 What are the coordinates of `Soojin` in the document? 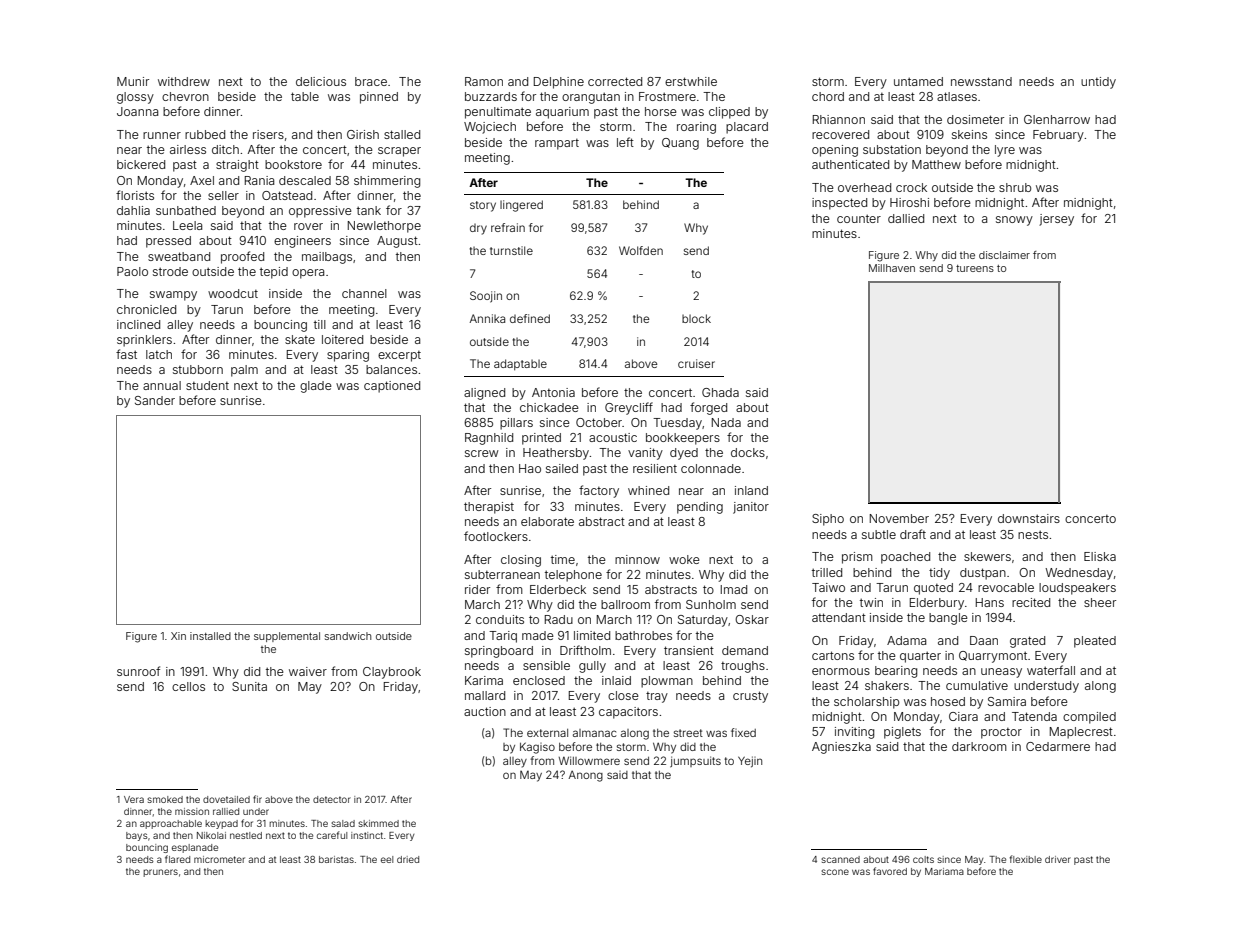 It's located at (486, 297).
